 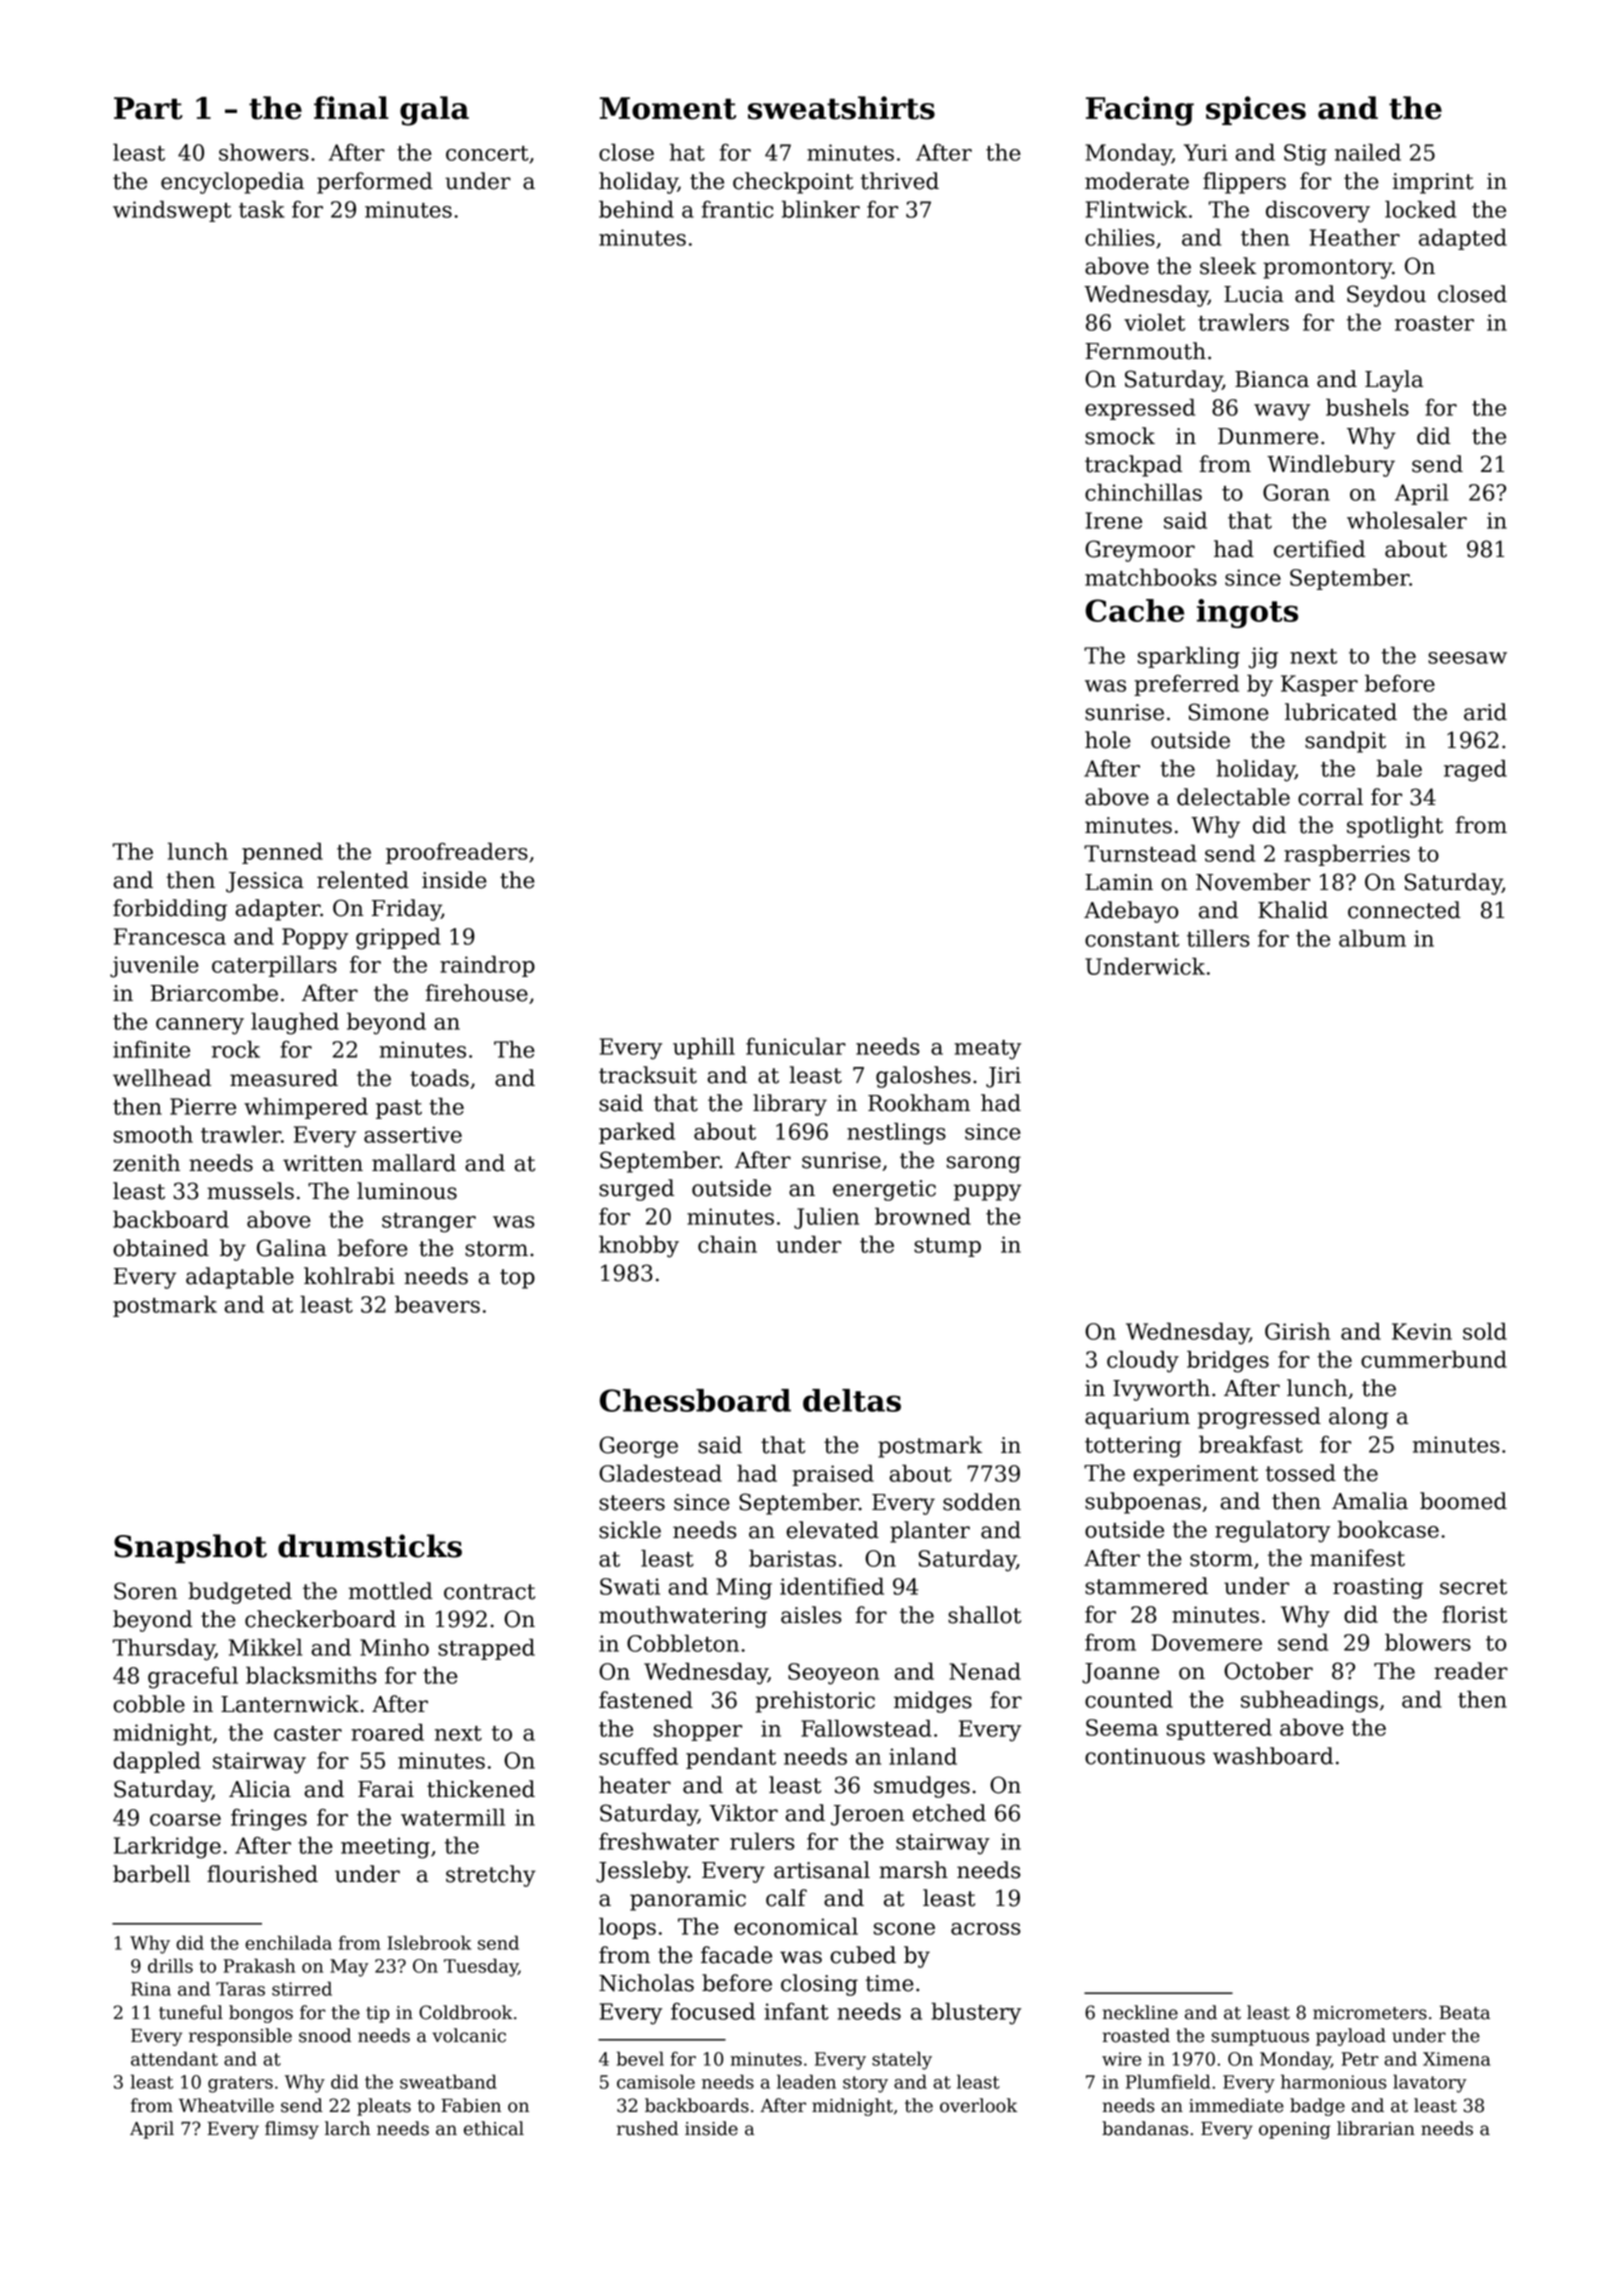 What do you see at coordinates (434, 111) in the screenshot?
I see `gala` at bounding box center [434, 111].
